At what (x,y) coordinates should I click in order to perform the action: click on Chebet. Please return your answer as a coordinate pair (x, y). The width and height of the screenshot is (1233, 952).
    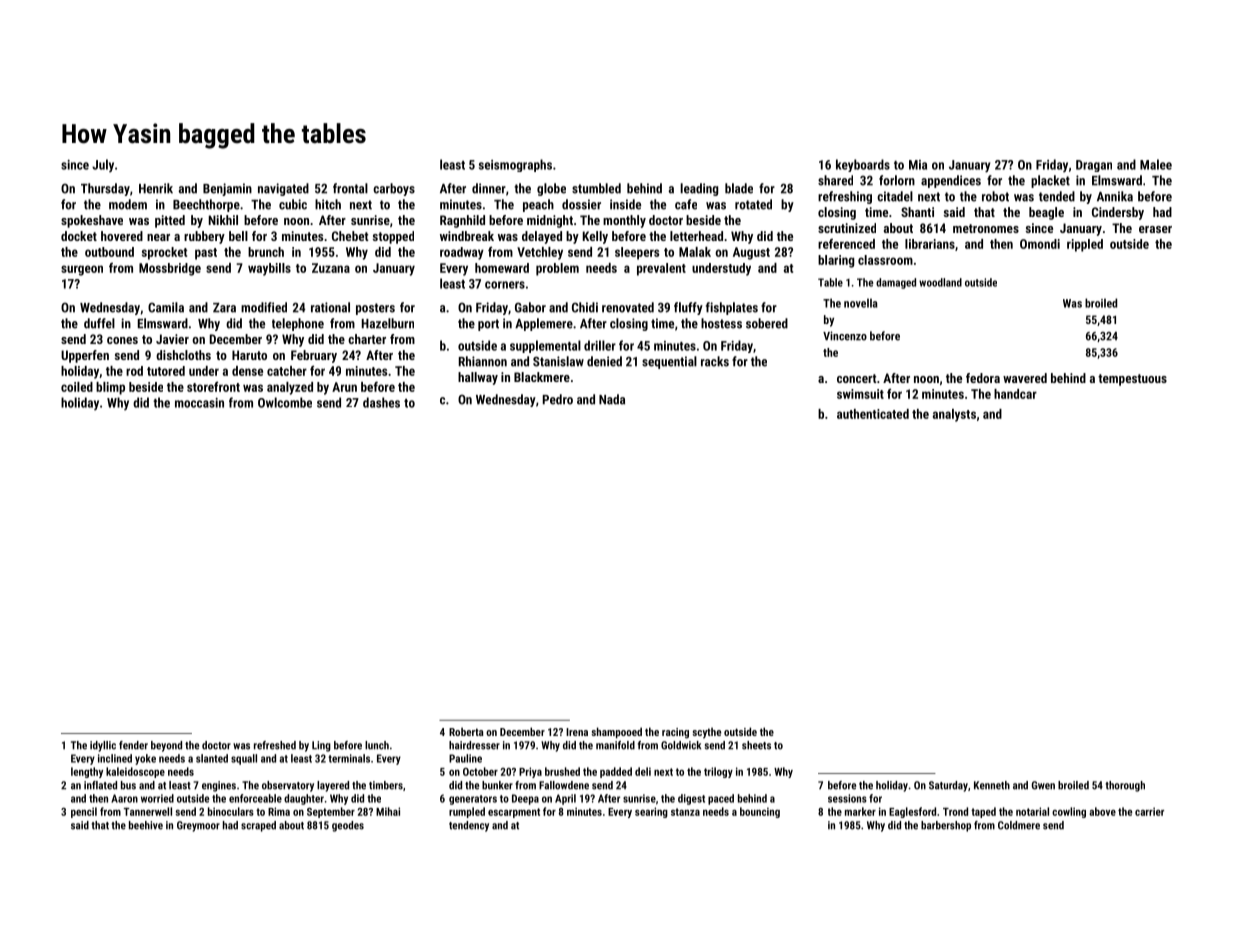
    Looking at the image, I should click on (350, 236).
